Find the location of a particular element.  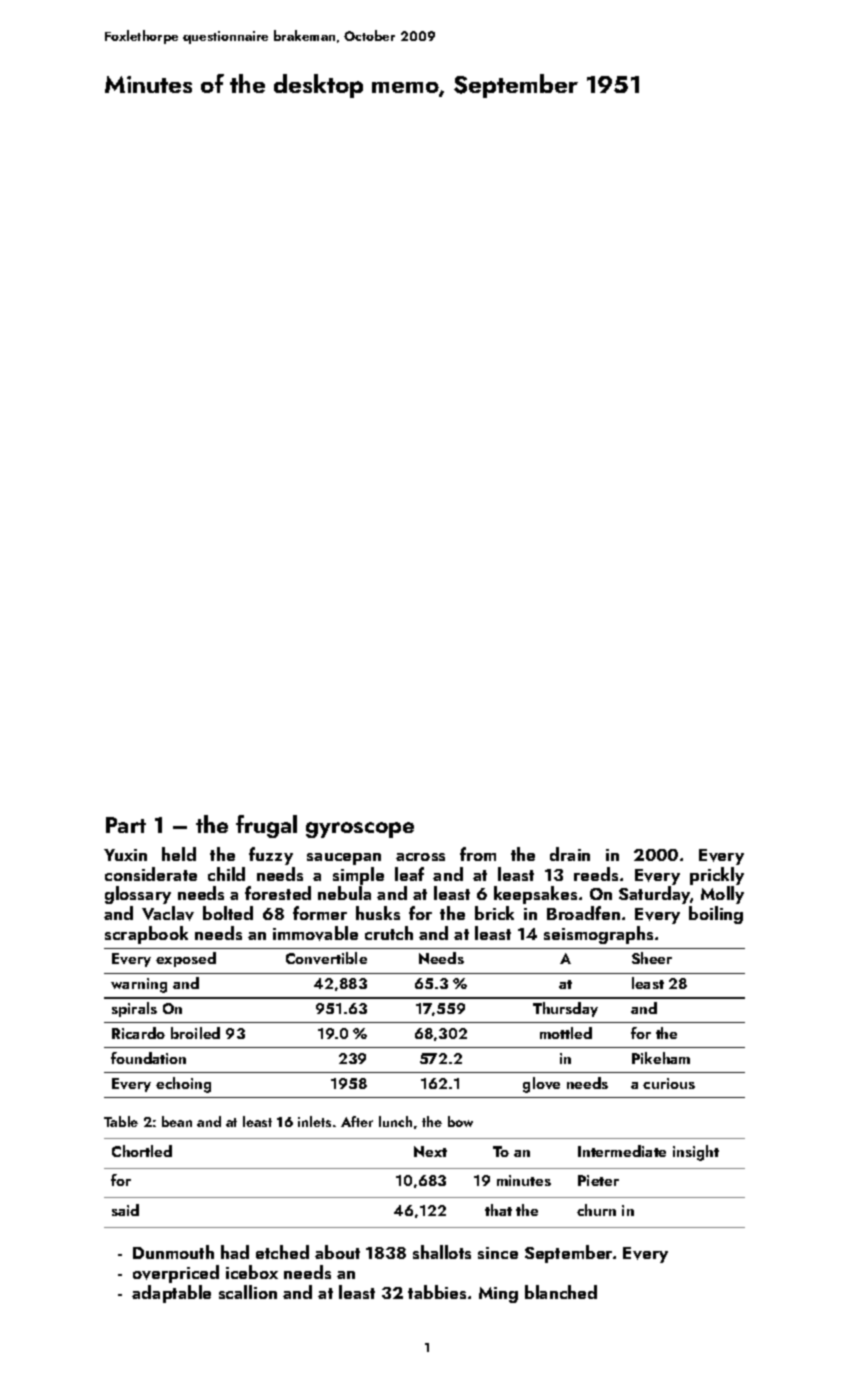

mottled is located at coordinates (566, 1033).
